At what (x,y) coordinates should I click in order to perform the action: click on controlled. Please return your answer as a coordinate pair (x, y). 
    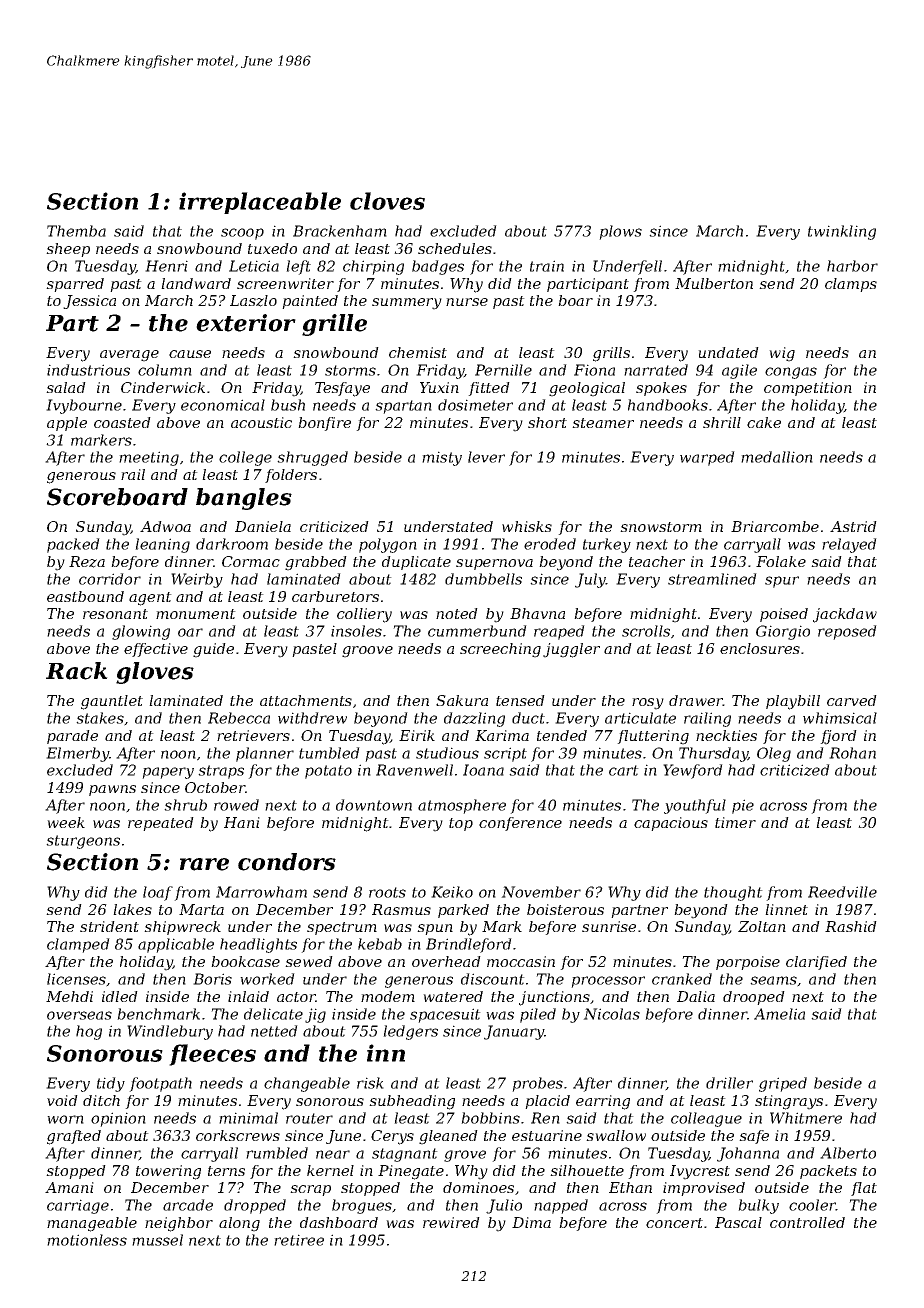
    Looking at the image, I should click on (807, 1222).
